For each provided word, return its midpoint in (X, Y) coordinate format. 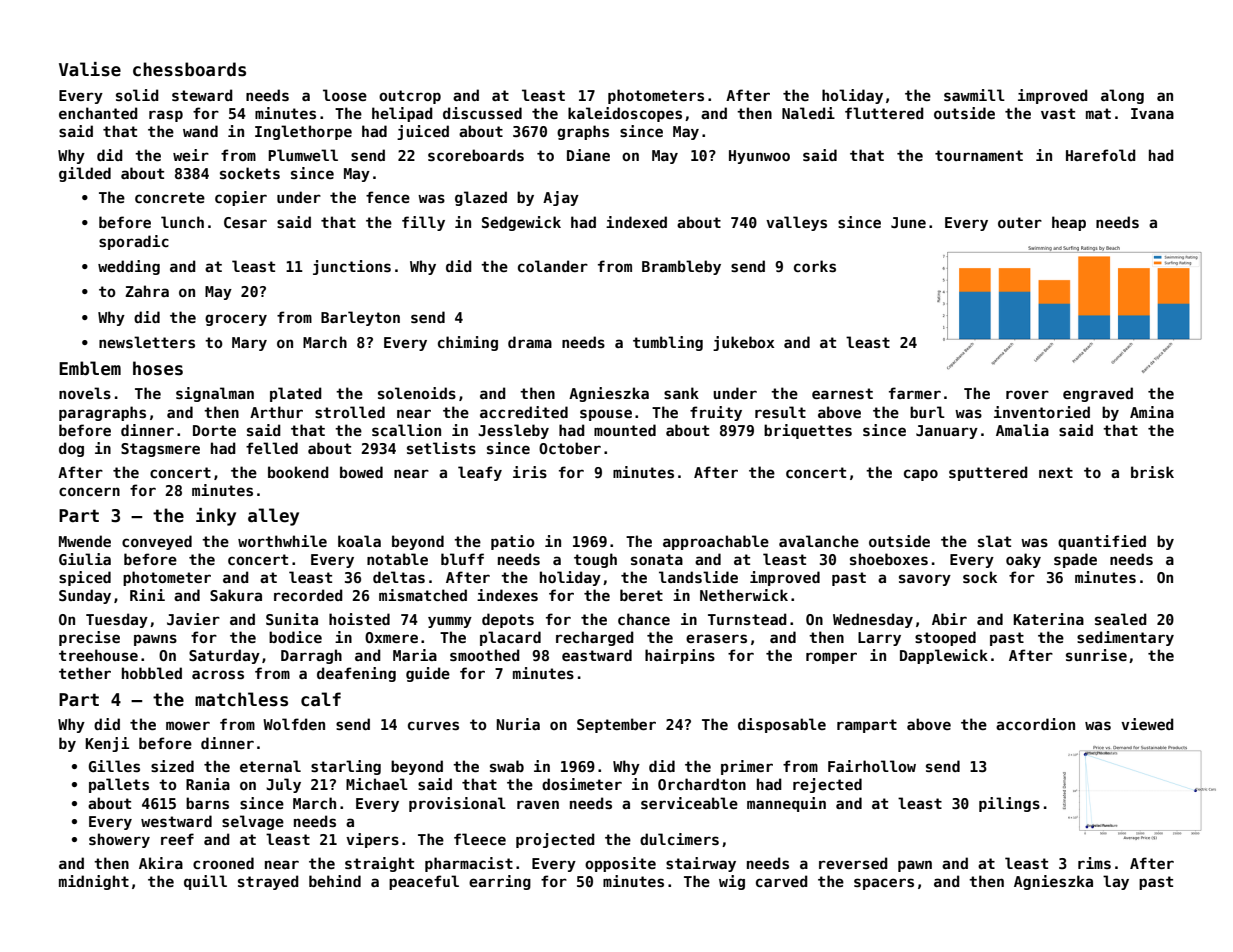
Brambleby (681, 267)
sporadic (134, 242)
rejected (827, 785)
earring (500, 882)
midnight (94, 882)
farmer (915, 393)
